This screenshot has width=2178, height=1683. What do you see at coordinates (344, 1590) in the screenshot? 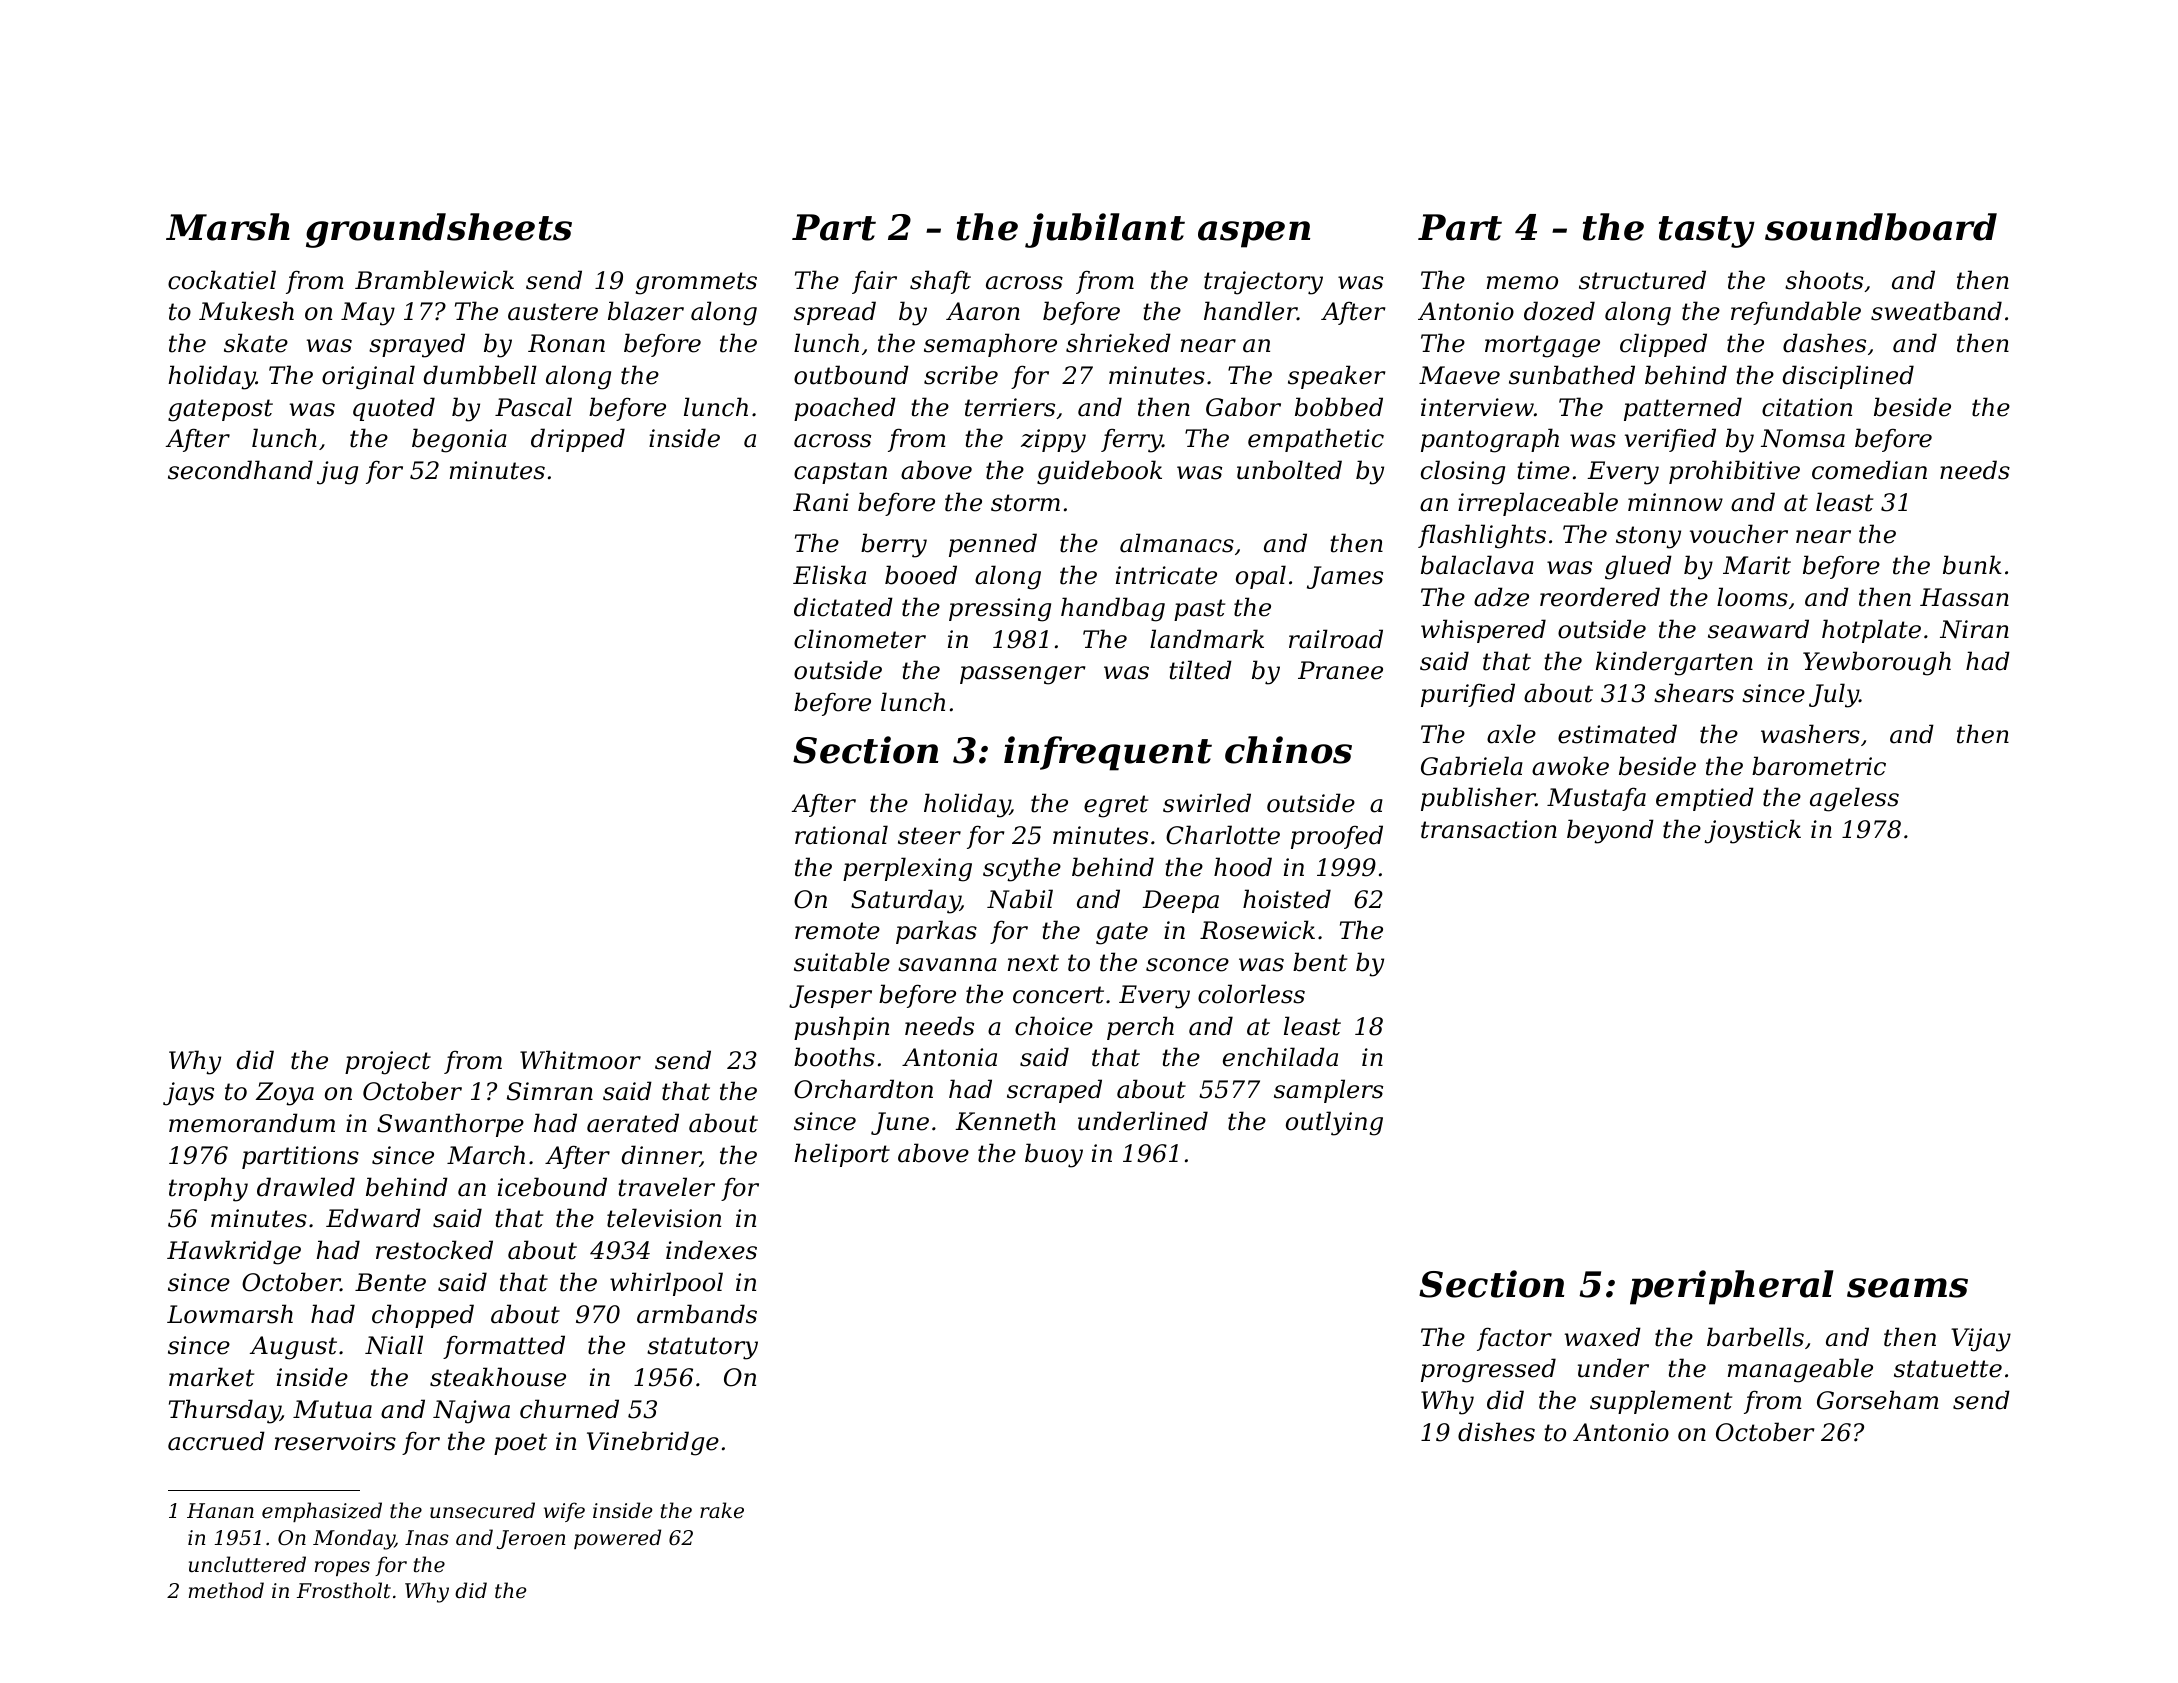
I see `Frostholt` at bounding box center [344, 1590].
